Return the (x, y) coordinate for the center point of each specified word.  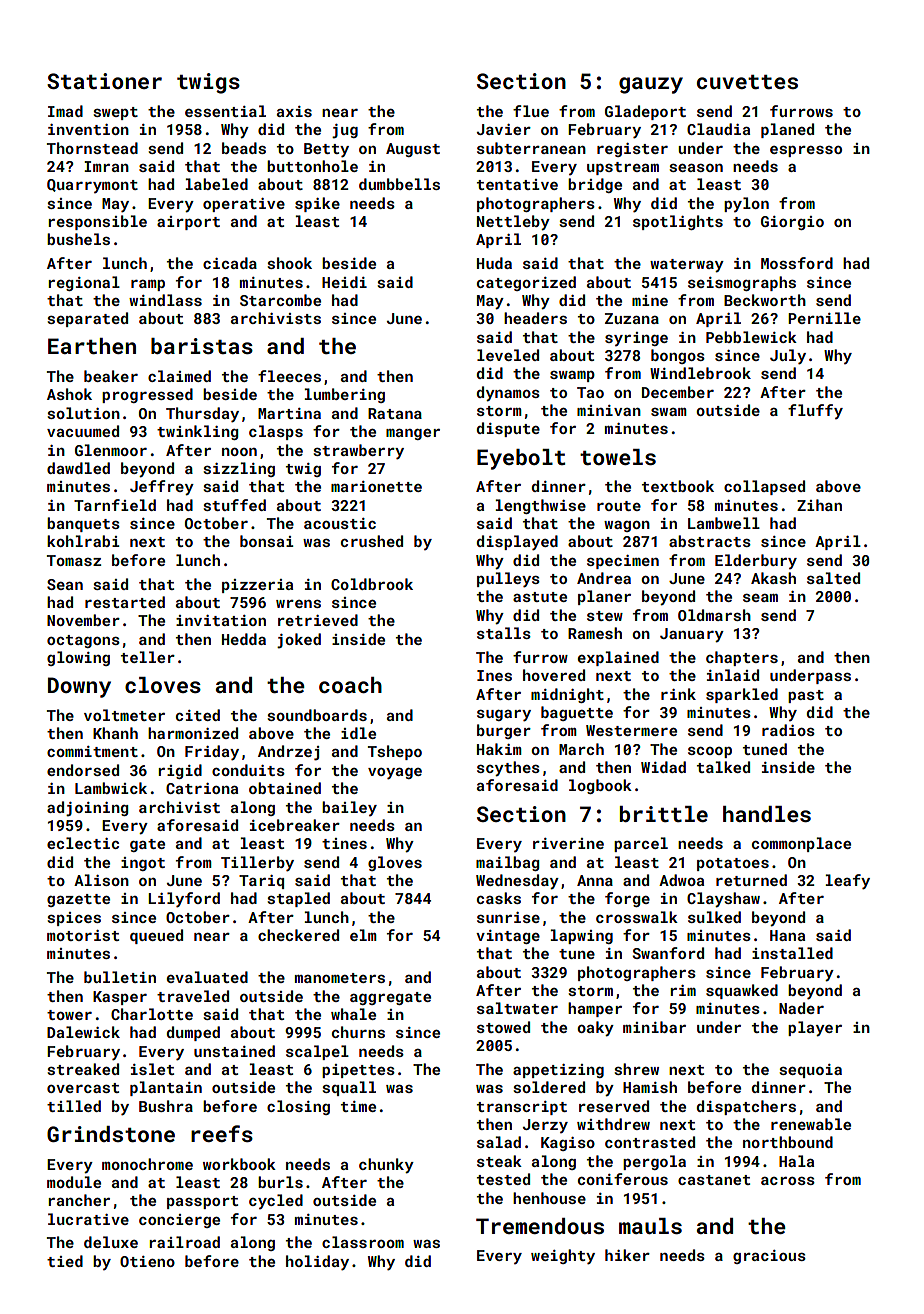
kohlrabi (83, 541)
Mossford (797, 263)
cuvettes (747, 82)
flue (531, 111)
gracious (769, 1257)
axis (294, 111)
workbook (239, 1164)
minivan (609, 410)
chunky (386, 1166)
